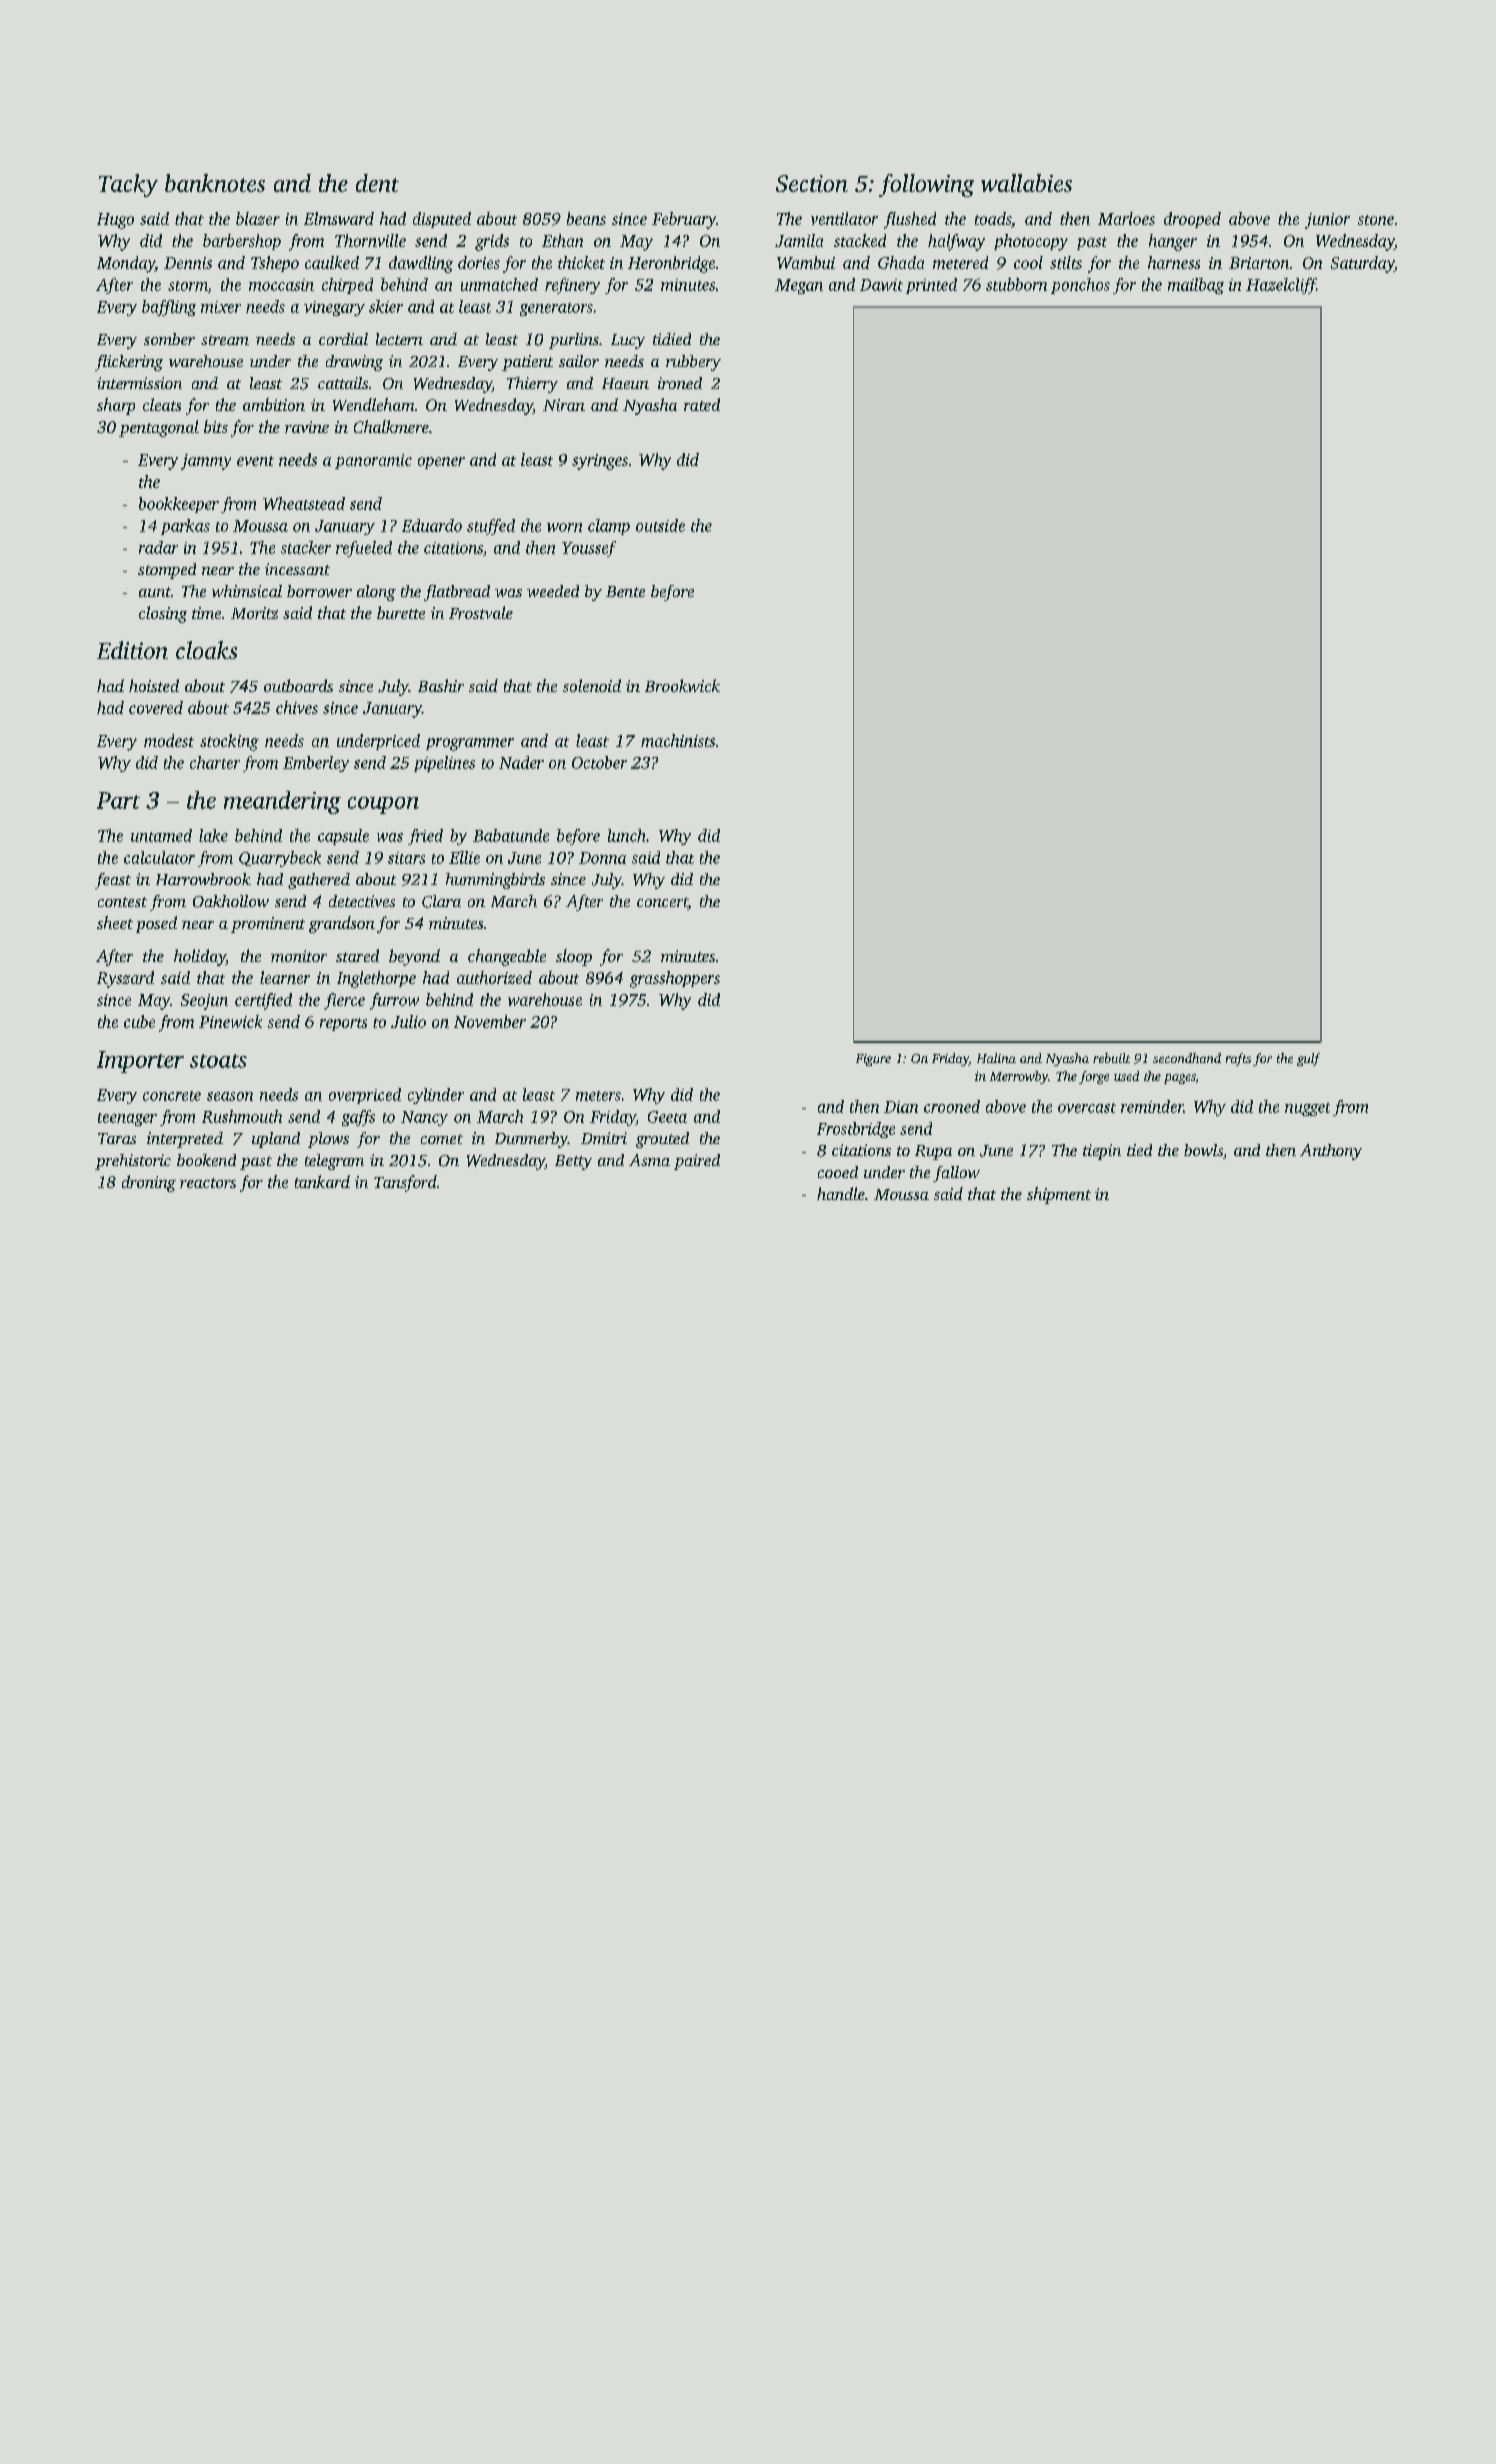  What do you see at coordinates (149, 1183) in the page?
I see `droning` at bounding box center [149, 1183].
